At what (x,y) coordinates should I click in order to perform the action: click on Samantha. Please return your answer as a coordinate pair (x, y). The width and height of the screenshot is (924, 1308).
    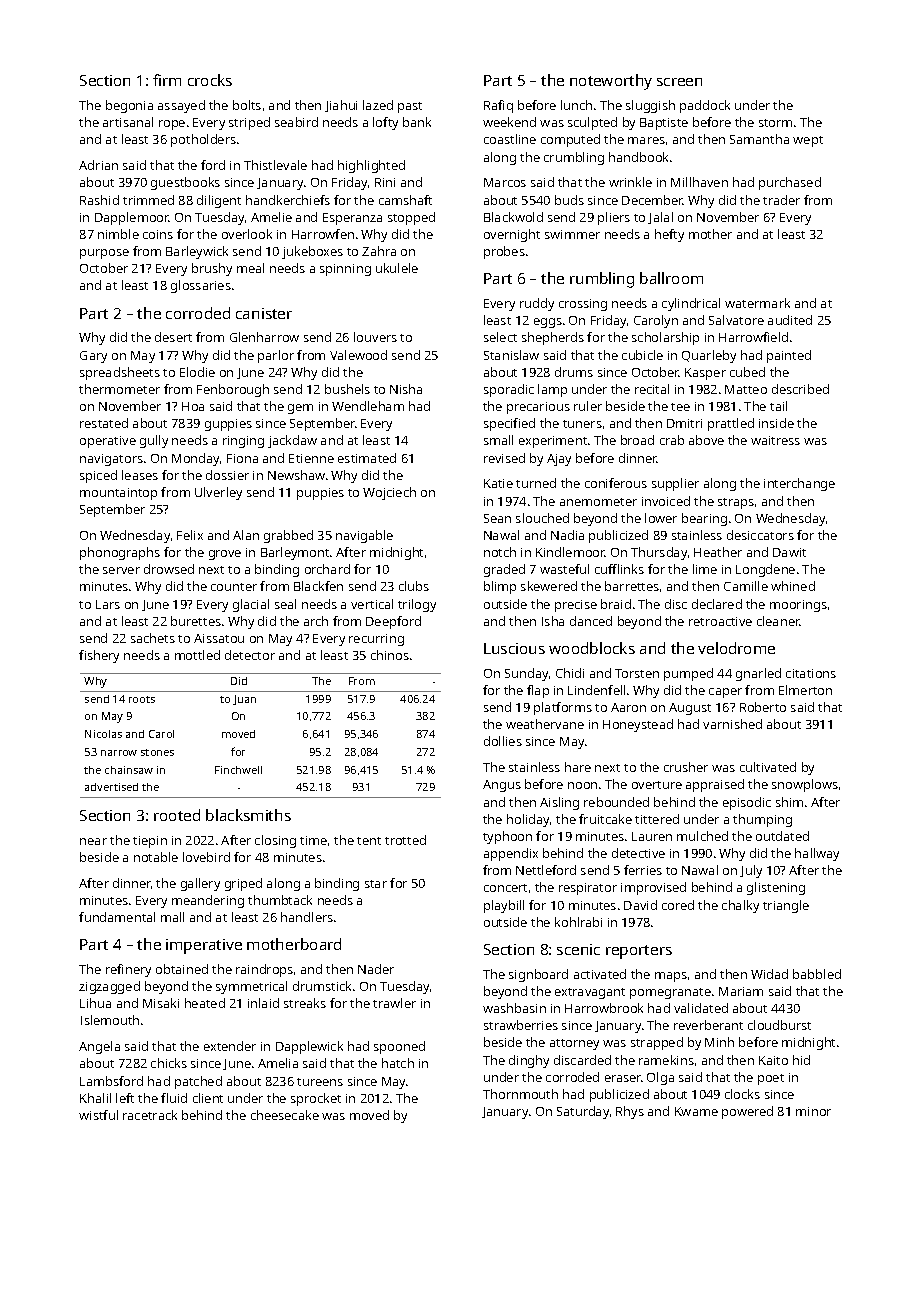
    Looking at the image, I should click on (759, 139).
